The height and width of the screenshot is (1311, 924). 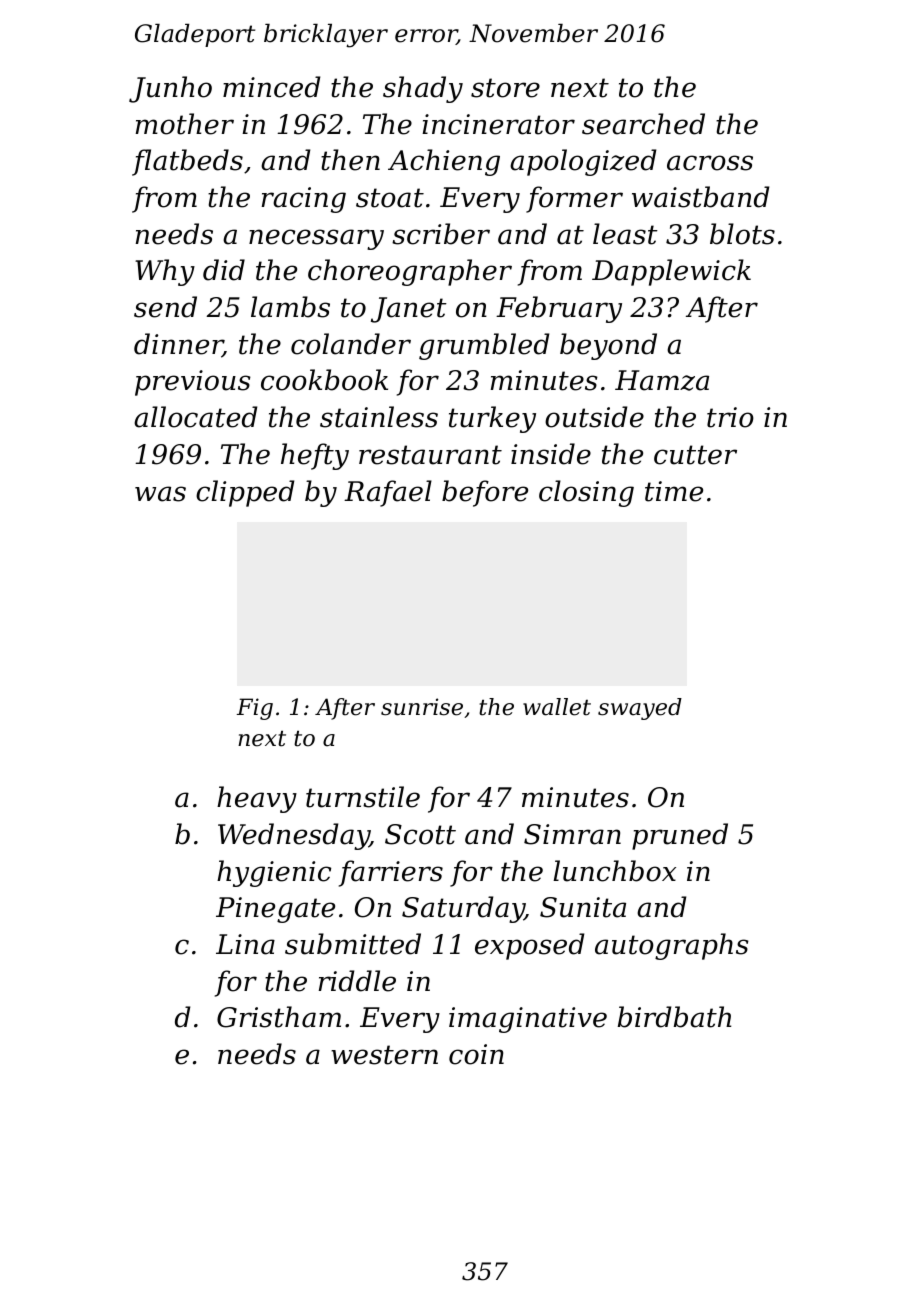 What do you see at coordinates (625, 234) in the screenshot?
I see `least` at bounding box center [625, 234].
